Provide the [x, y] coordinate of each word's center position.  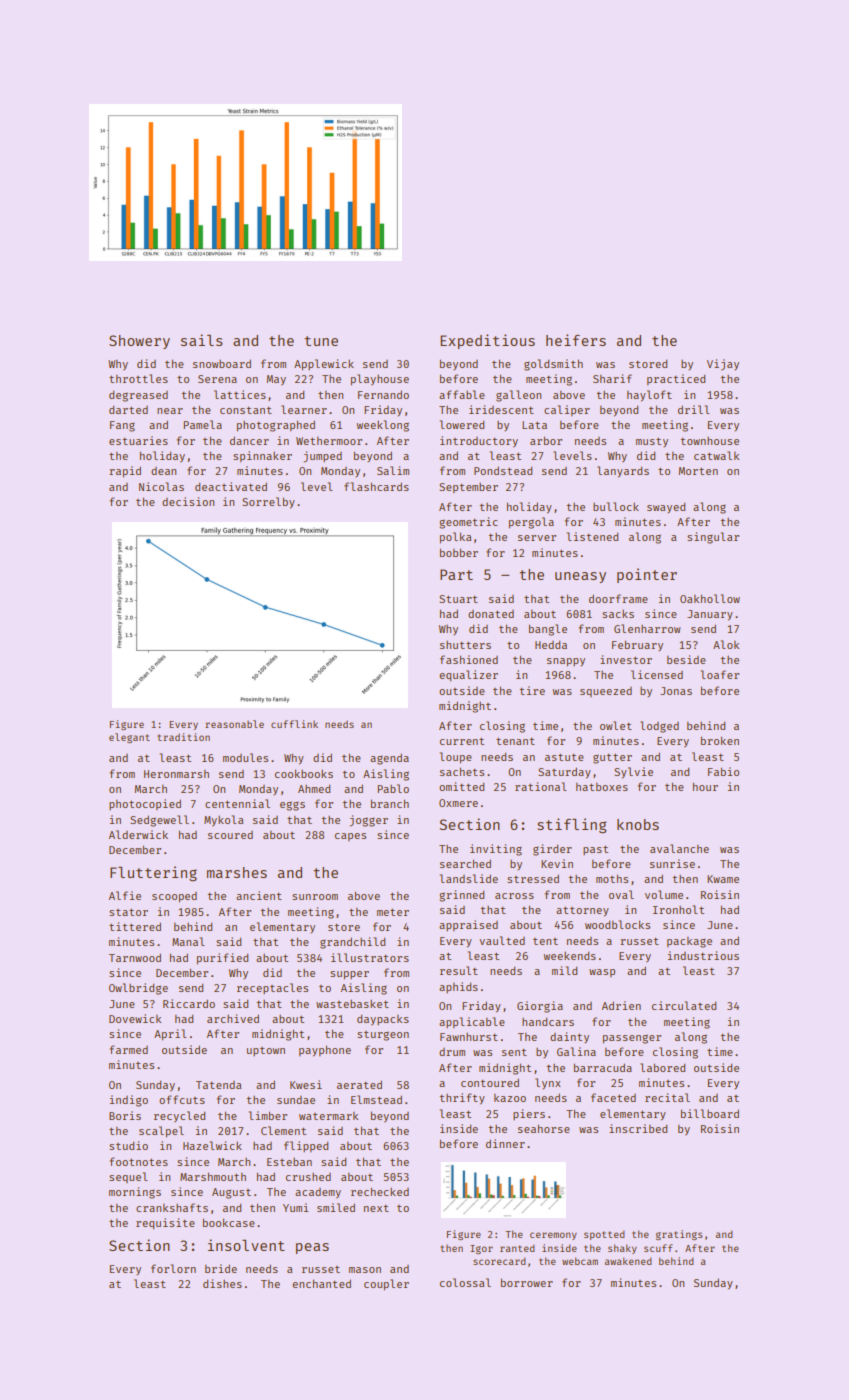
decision [188, 501]
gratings [679, 1235]
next [376, 1208]
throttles [138, 378]
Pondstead [503, 470]
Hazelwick [212, 1145]
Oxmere [458, 803]
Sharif [612, 378]
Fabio [723, 771]
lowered [462, 424]
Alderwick [138, 834]
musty [652, 442]
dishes [222, 1283]
